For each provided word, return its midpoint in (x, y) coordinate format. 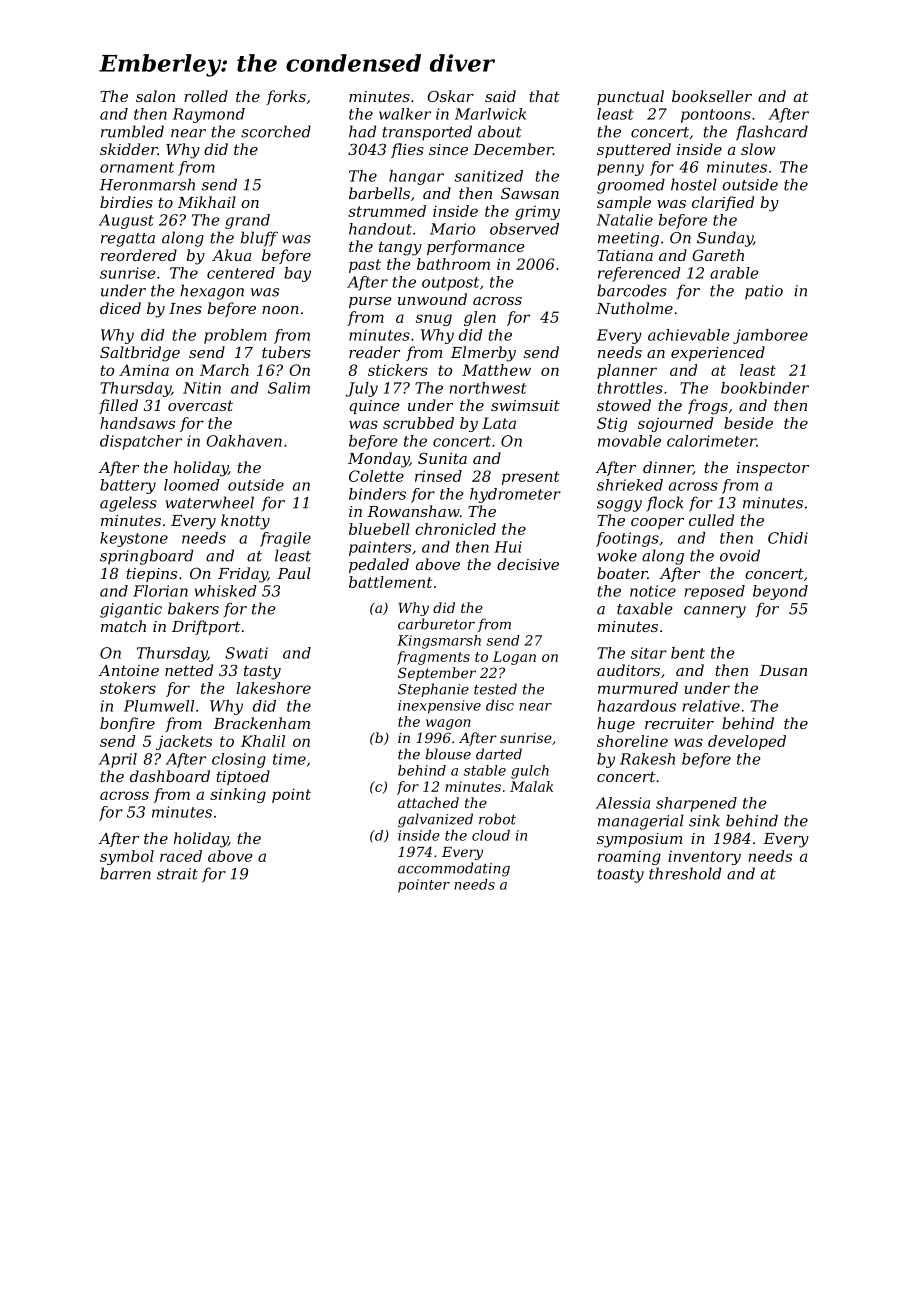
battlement (390, 582)
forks (286, 97)
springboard (146, 557)
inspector (773, 469)
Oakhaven (244, 441)
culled (711, 520)
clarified (723, 203)
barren (125, 873)
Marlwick (490, 114)
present (531, 478)
